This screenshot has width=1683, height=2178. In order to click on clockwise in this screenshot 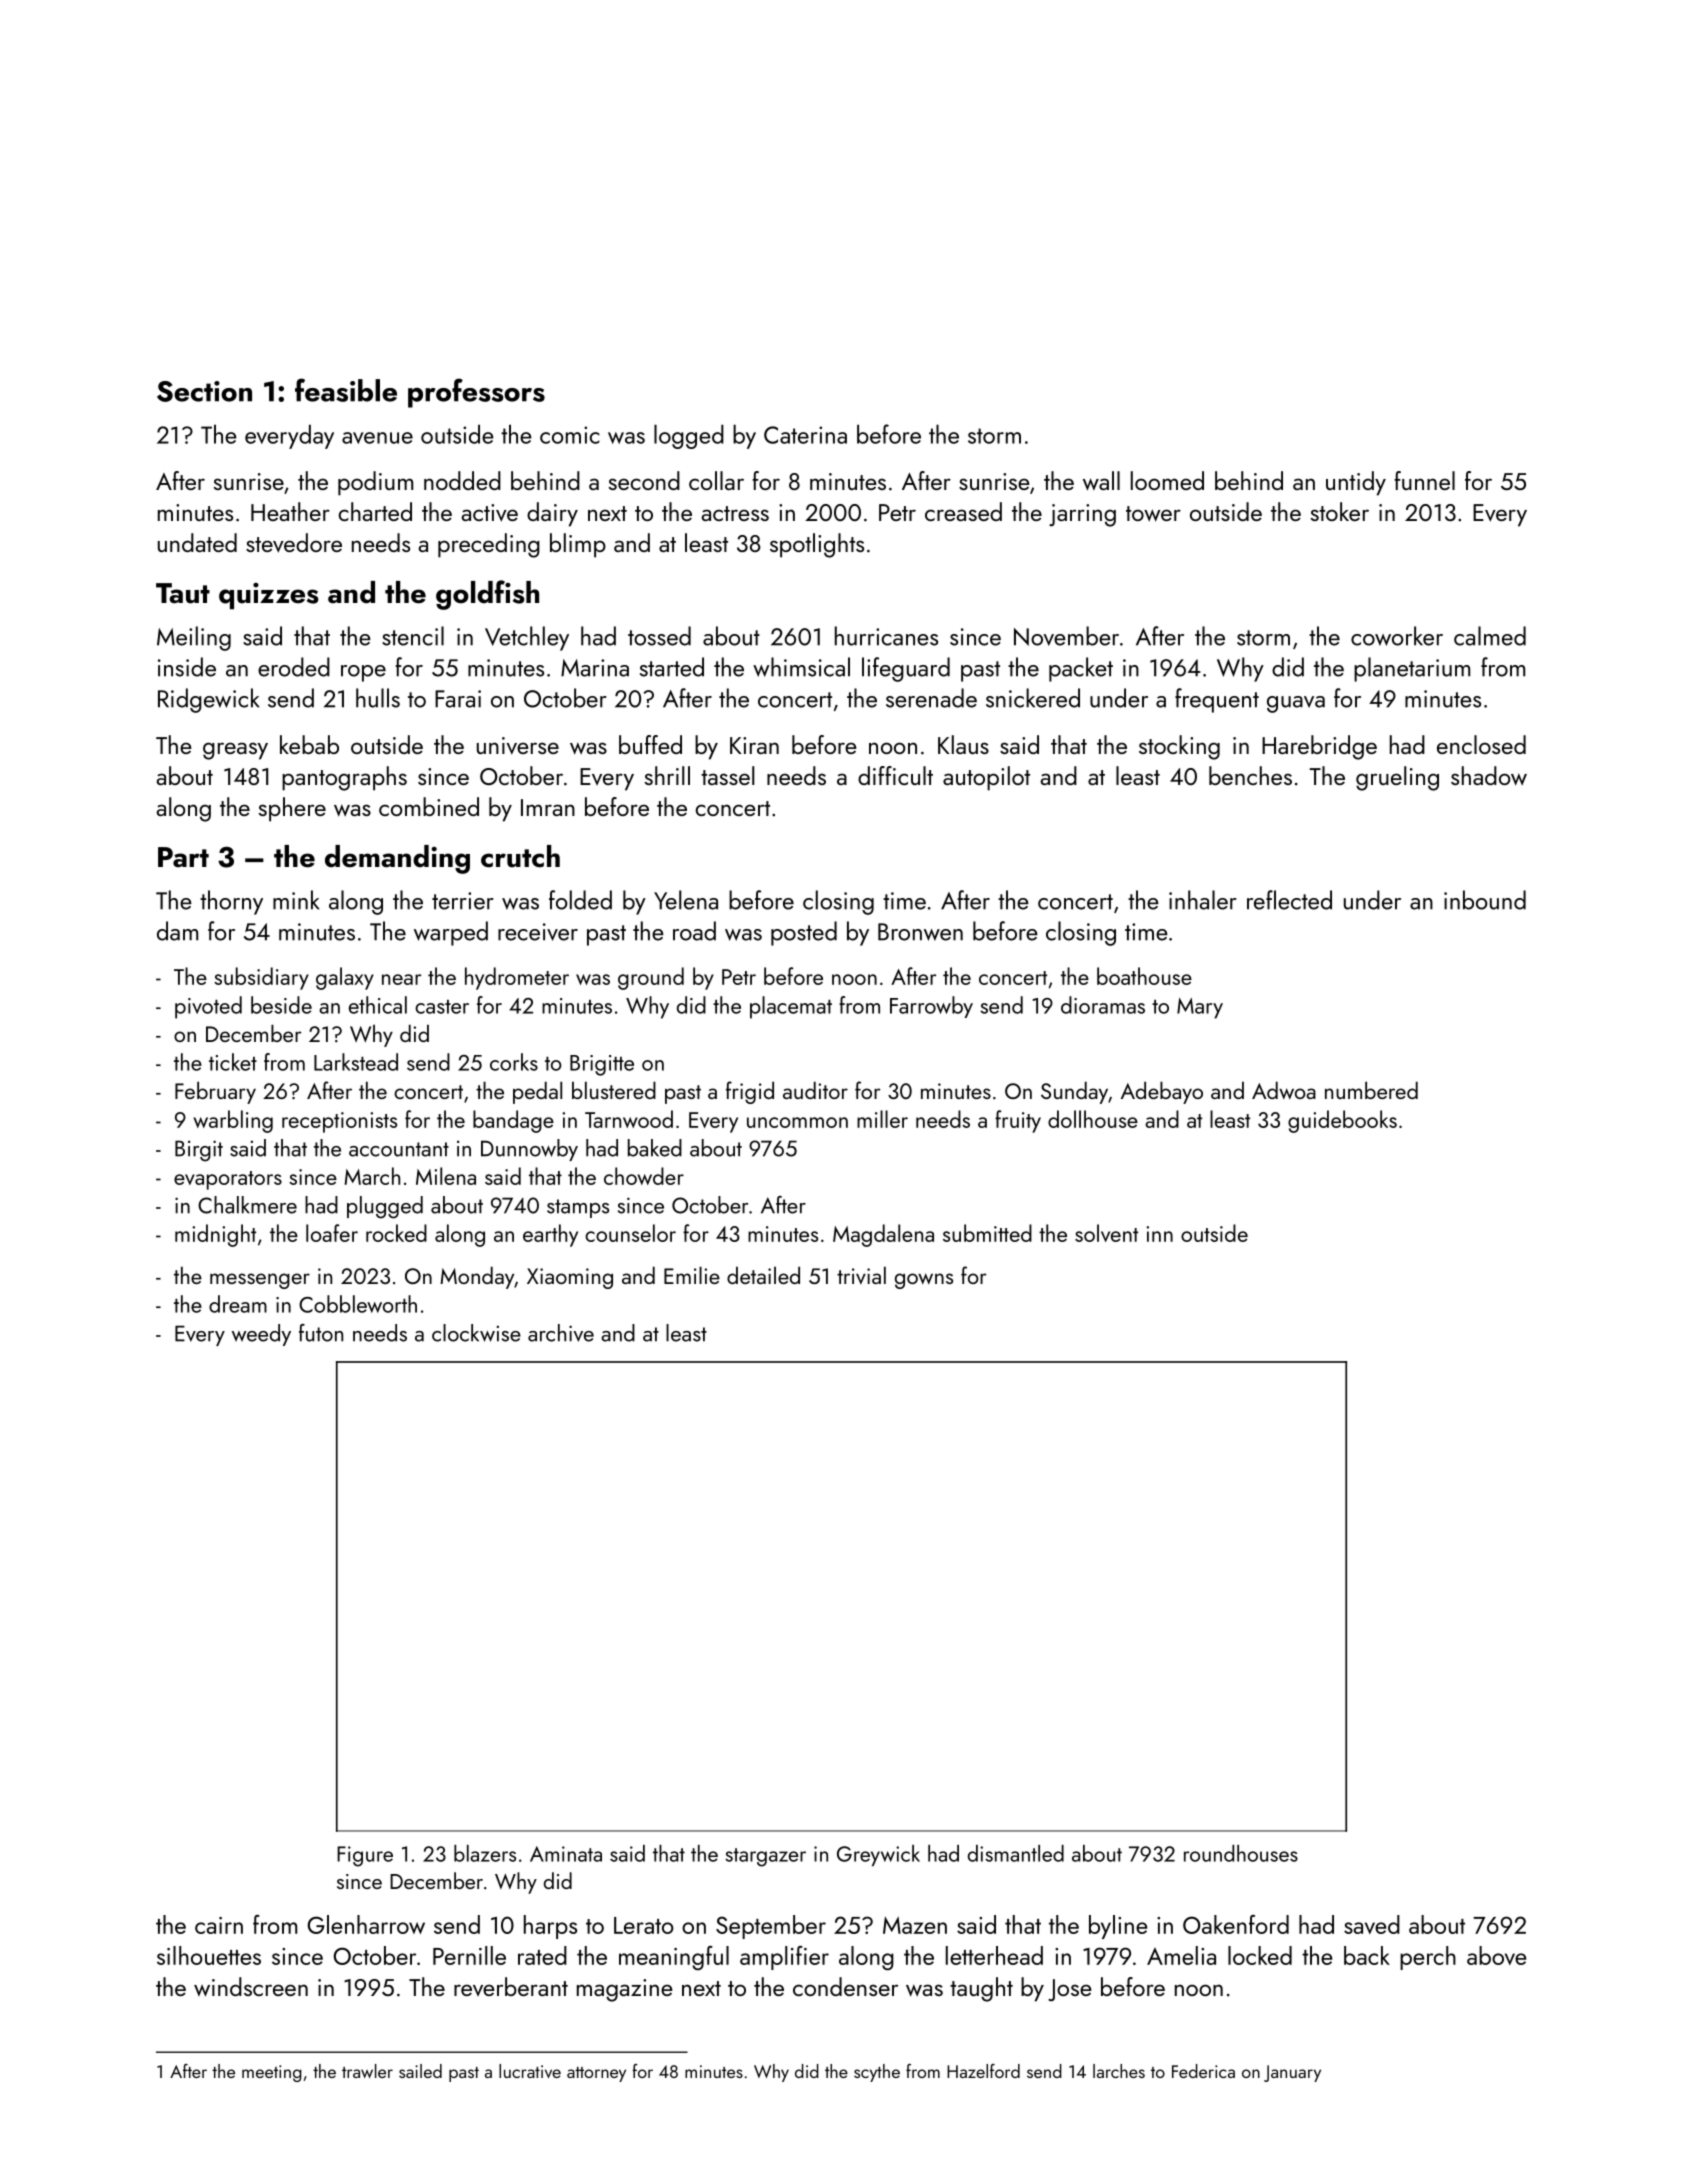, I will do `click(476, 1333)`.
